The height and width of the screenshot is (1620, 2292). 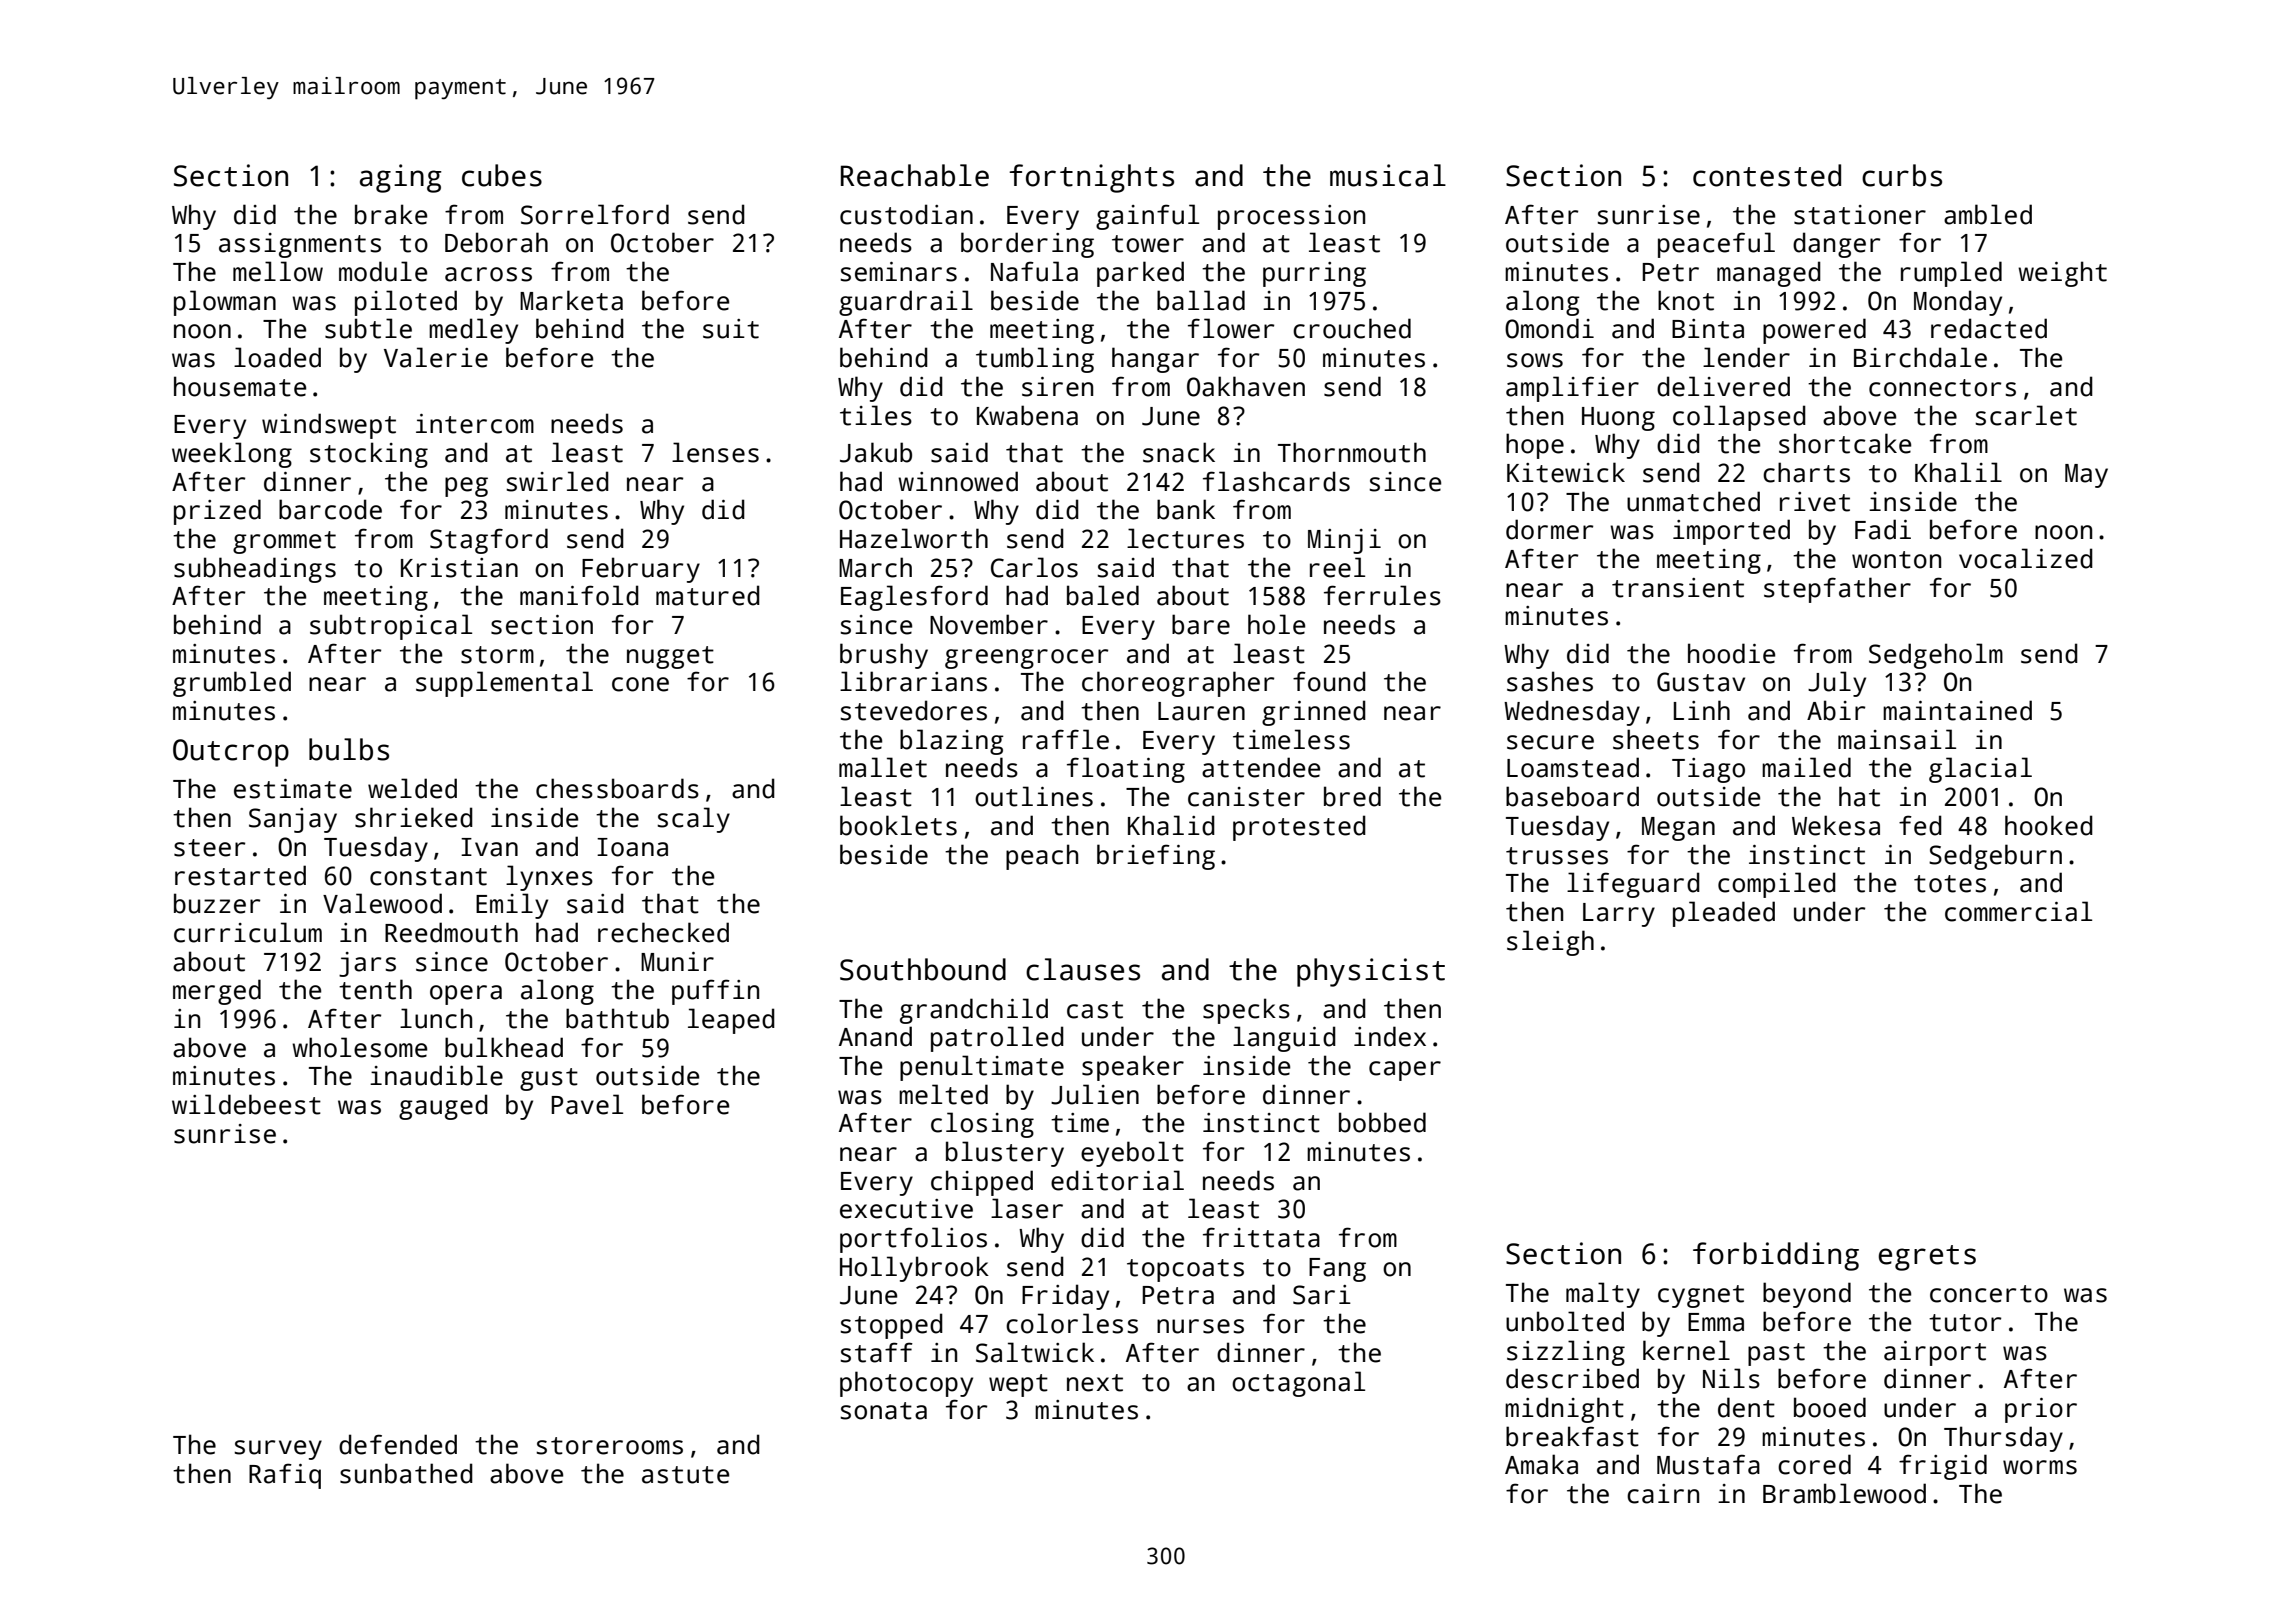 What do you see at coordinates (232, 684) in the screenshot?
I see `grumbled` at bounding box center [232, 684].
